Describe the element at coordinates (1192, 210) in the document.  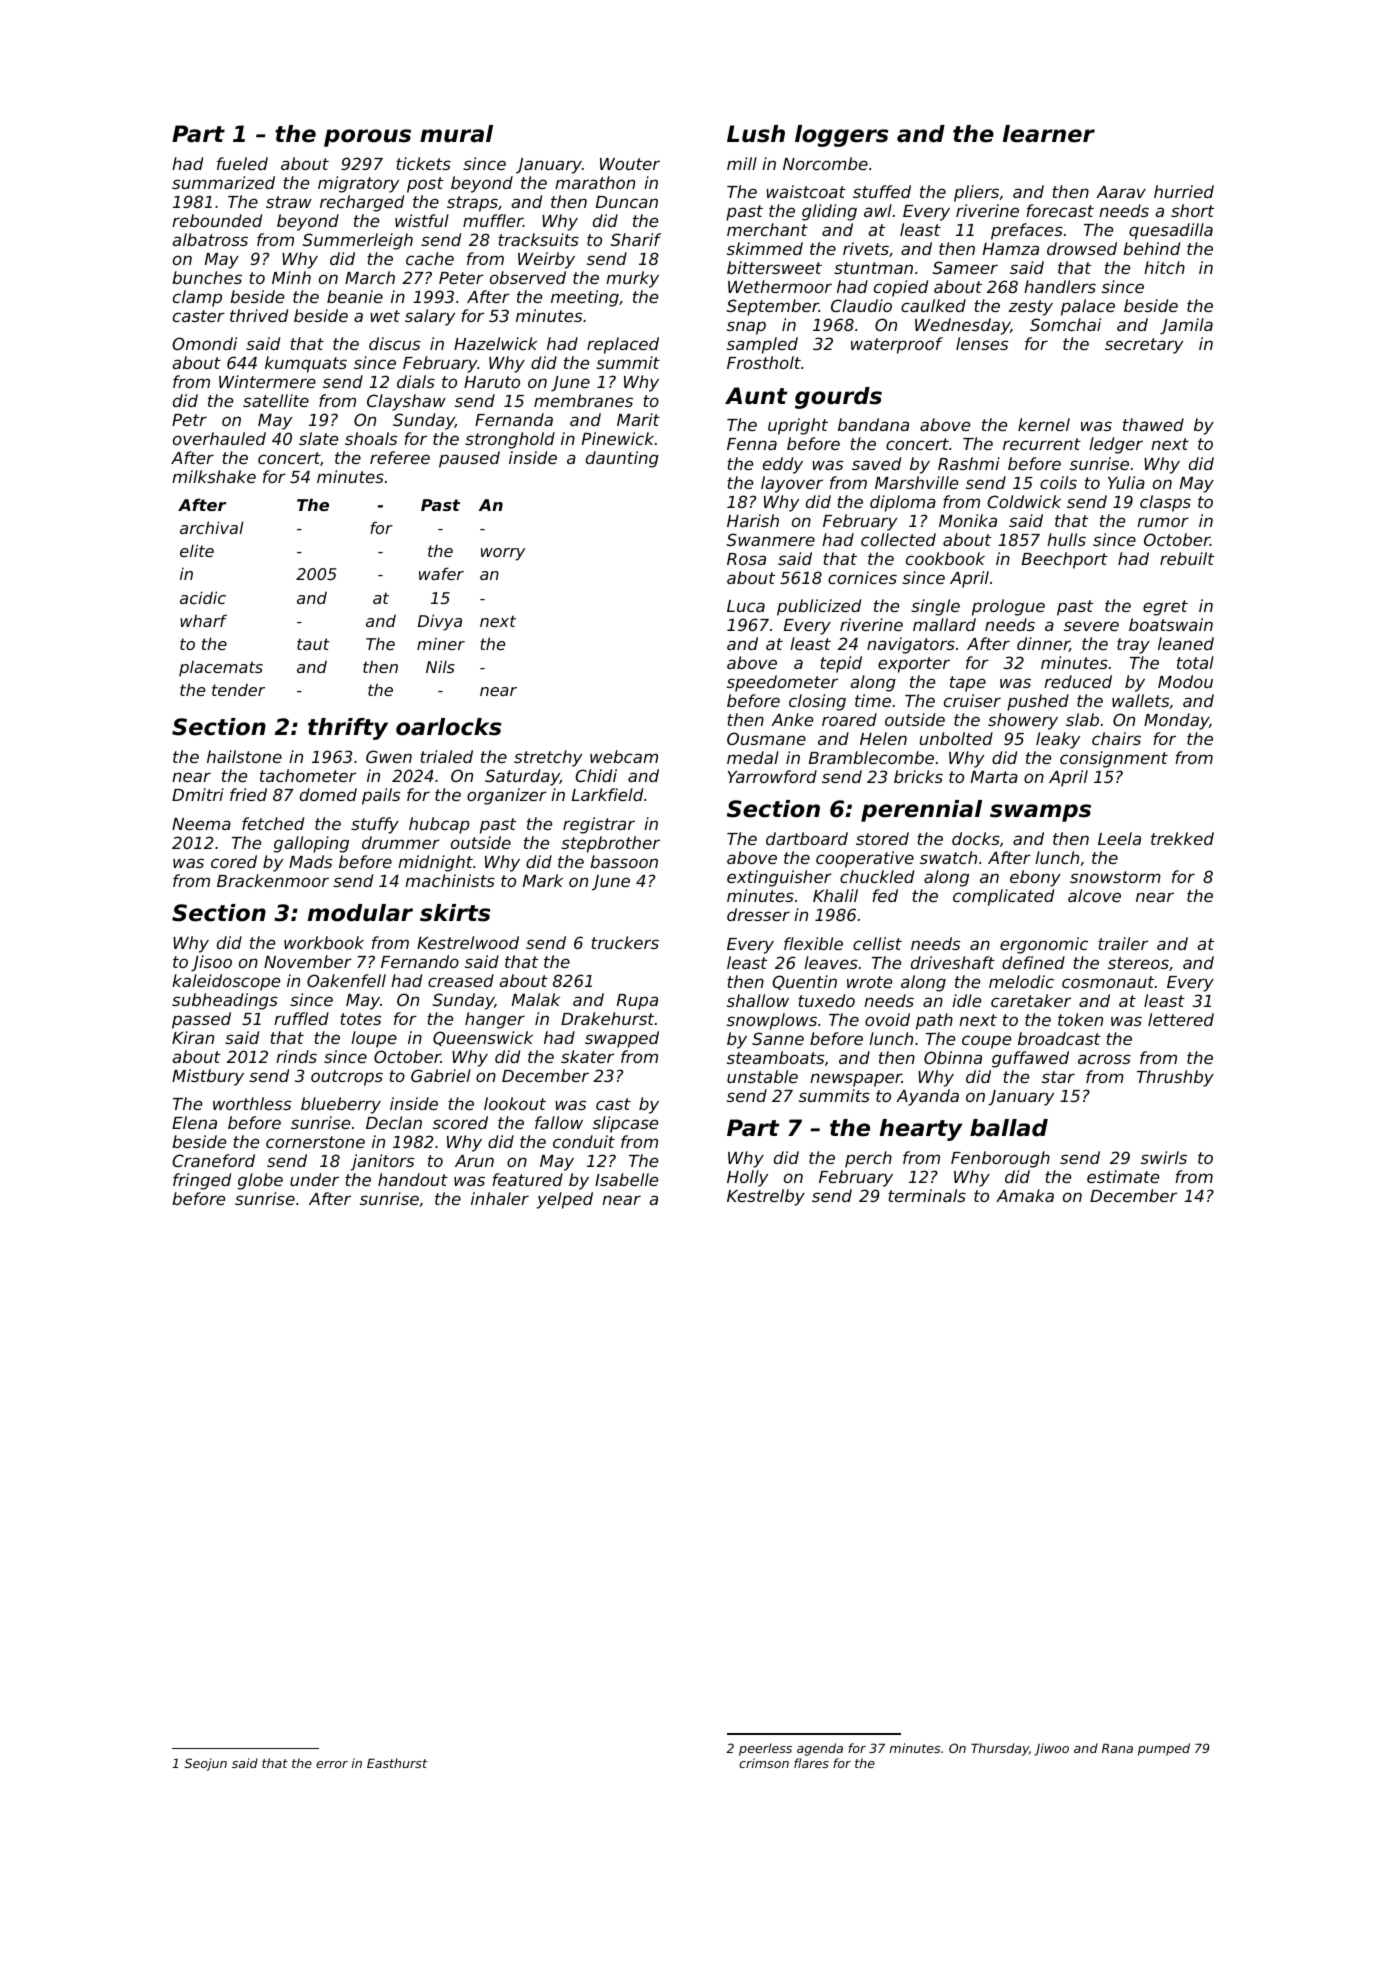
I see `short` at that location.
